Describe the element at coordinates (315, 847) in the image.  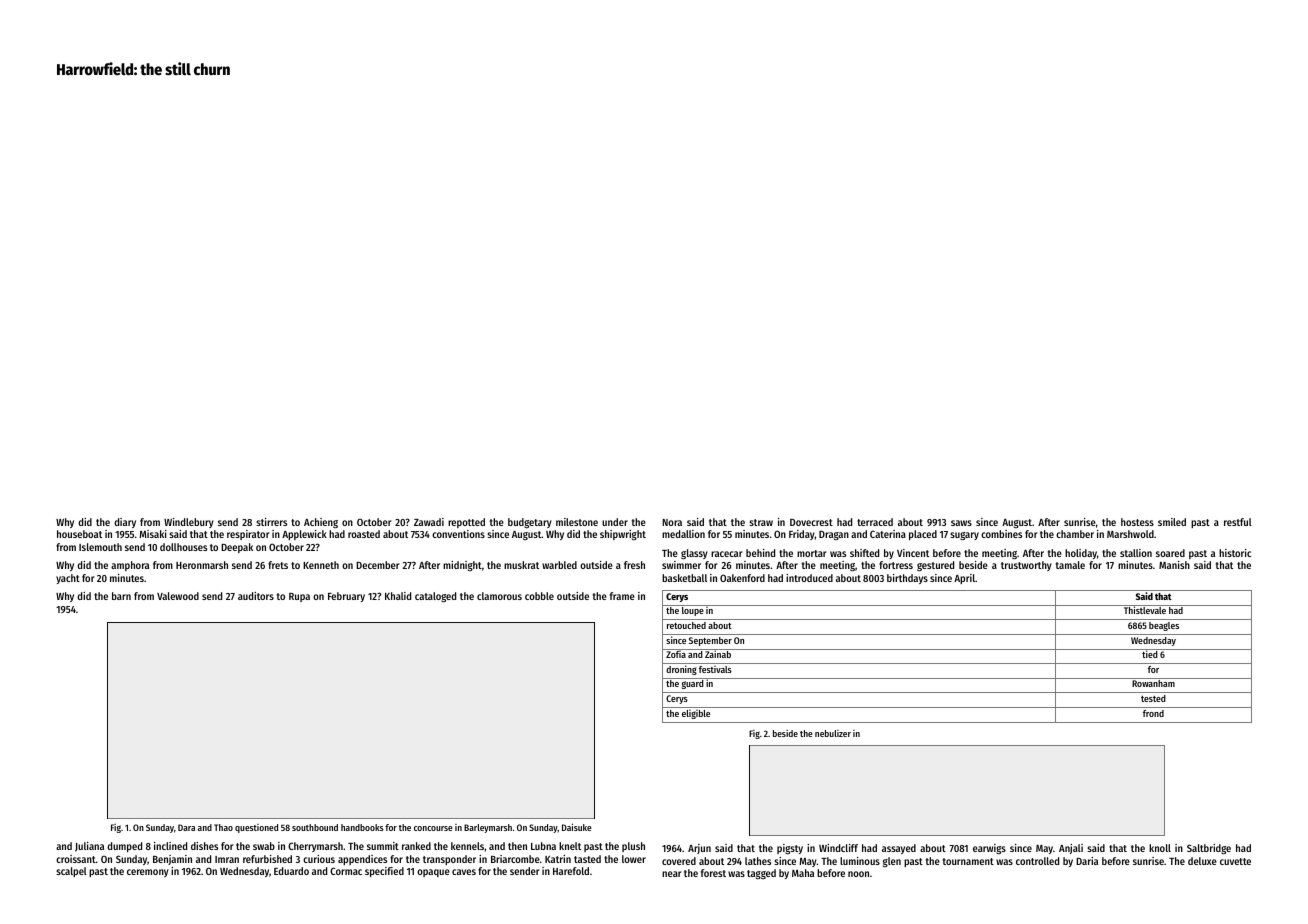
I see `Cherrymarsh` at that location.
